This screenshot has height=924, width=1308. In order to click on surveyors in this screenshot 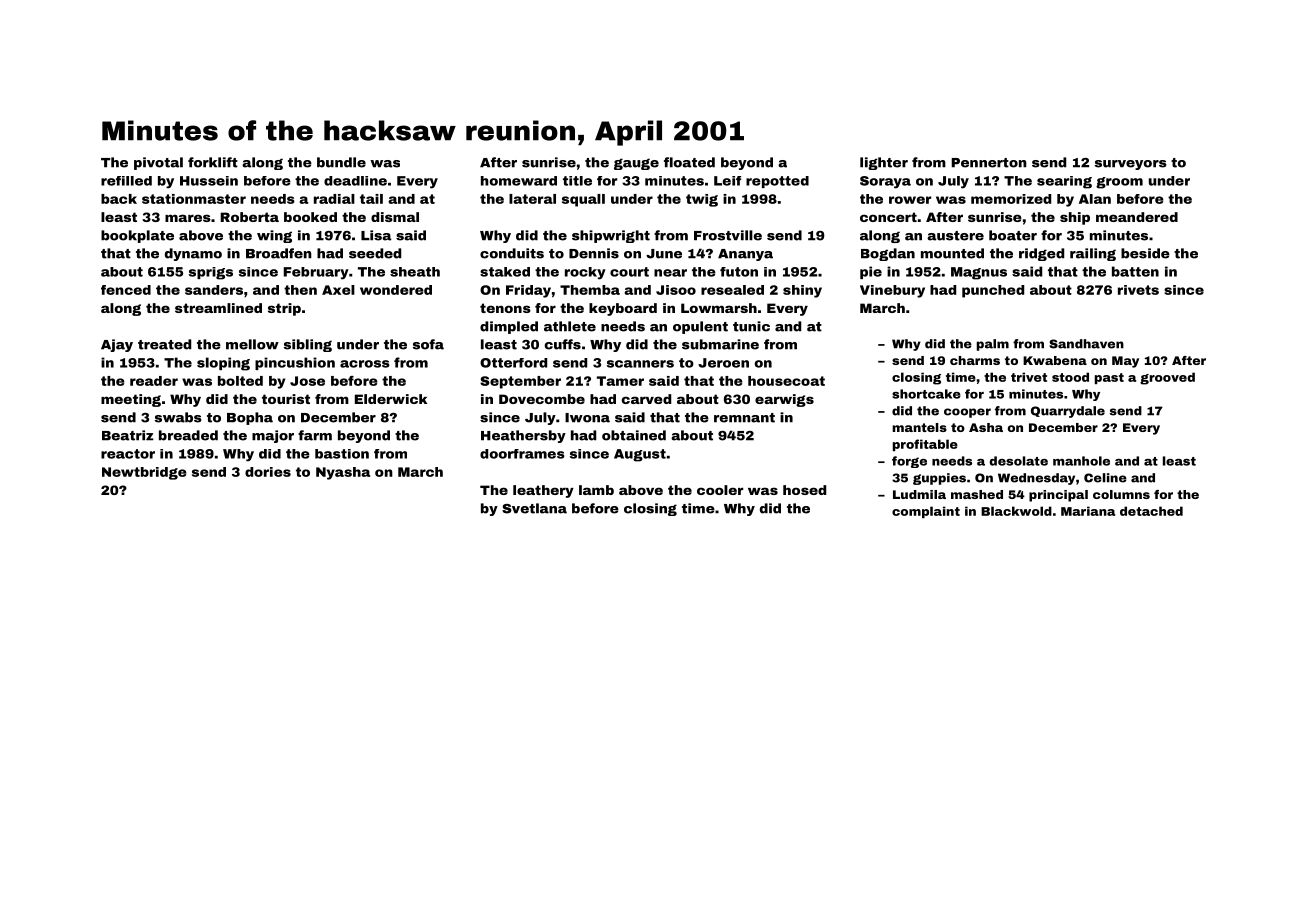, I will do `click(1131, 165)`.
